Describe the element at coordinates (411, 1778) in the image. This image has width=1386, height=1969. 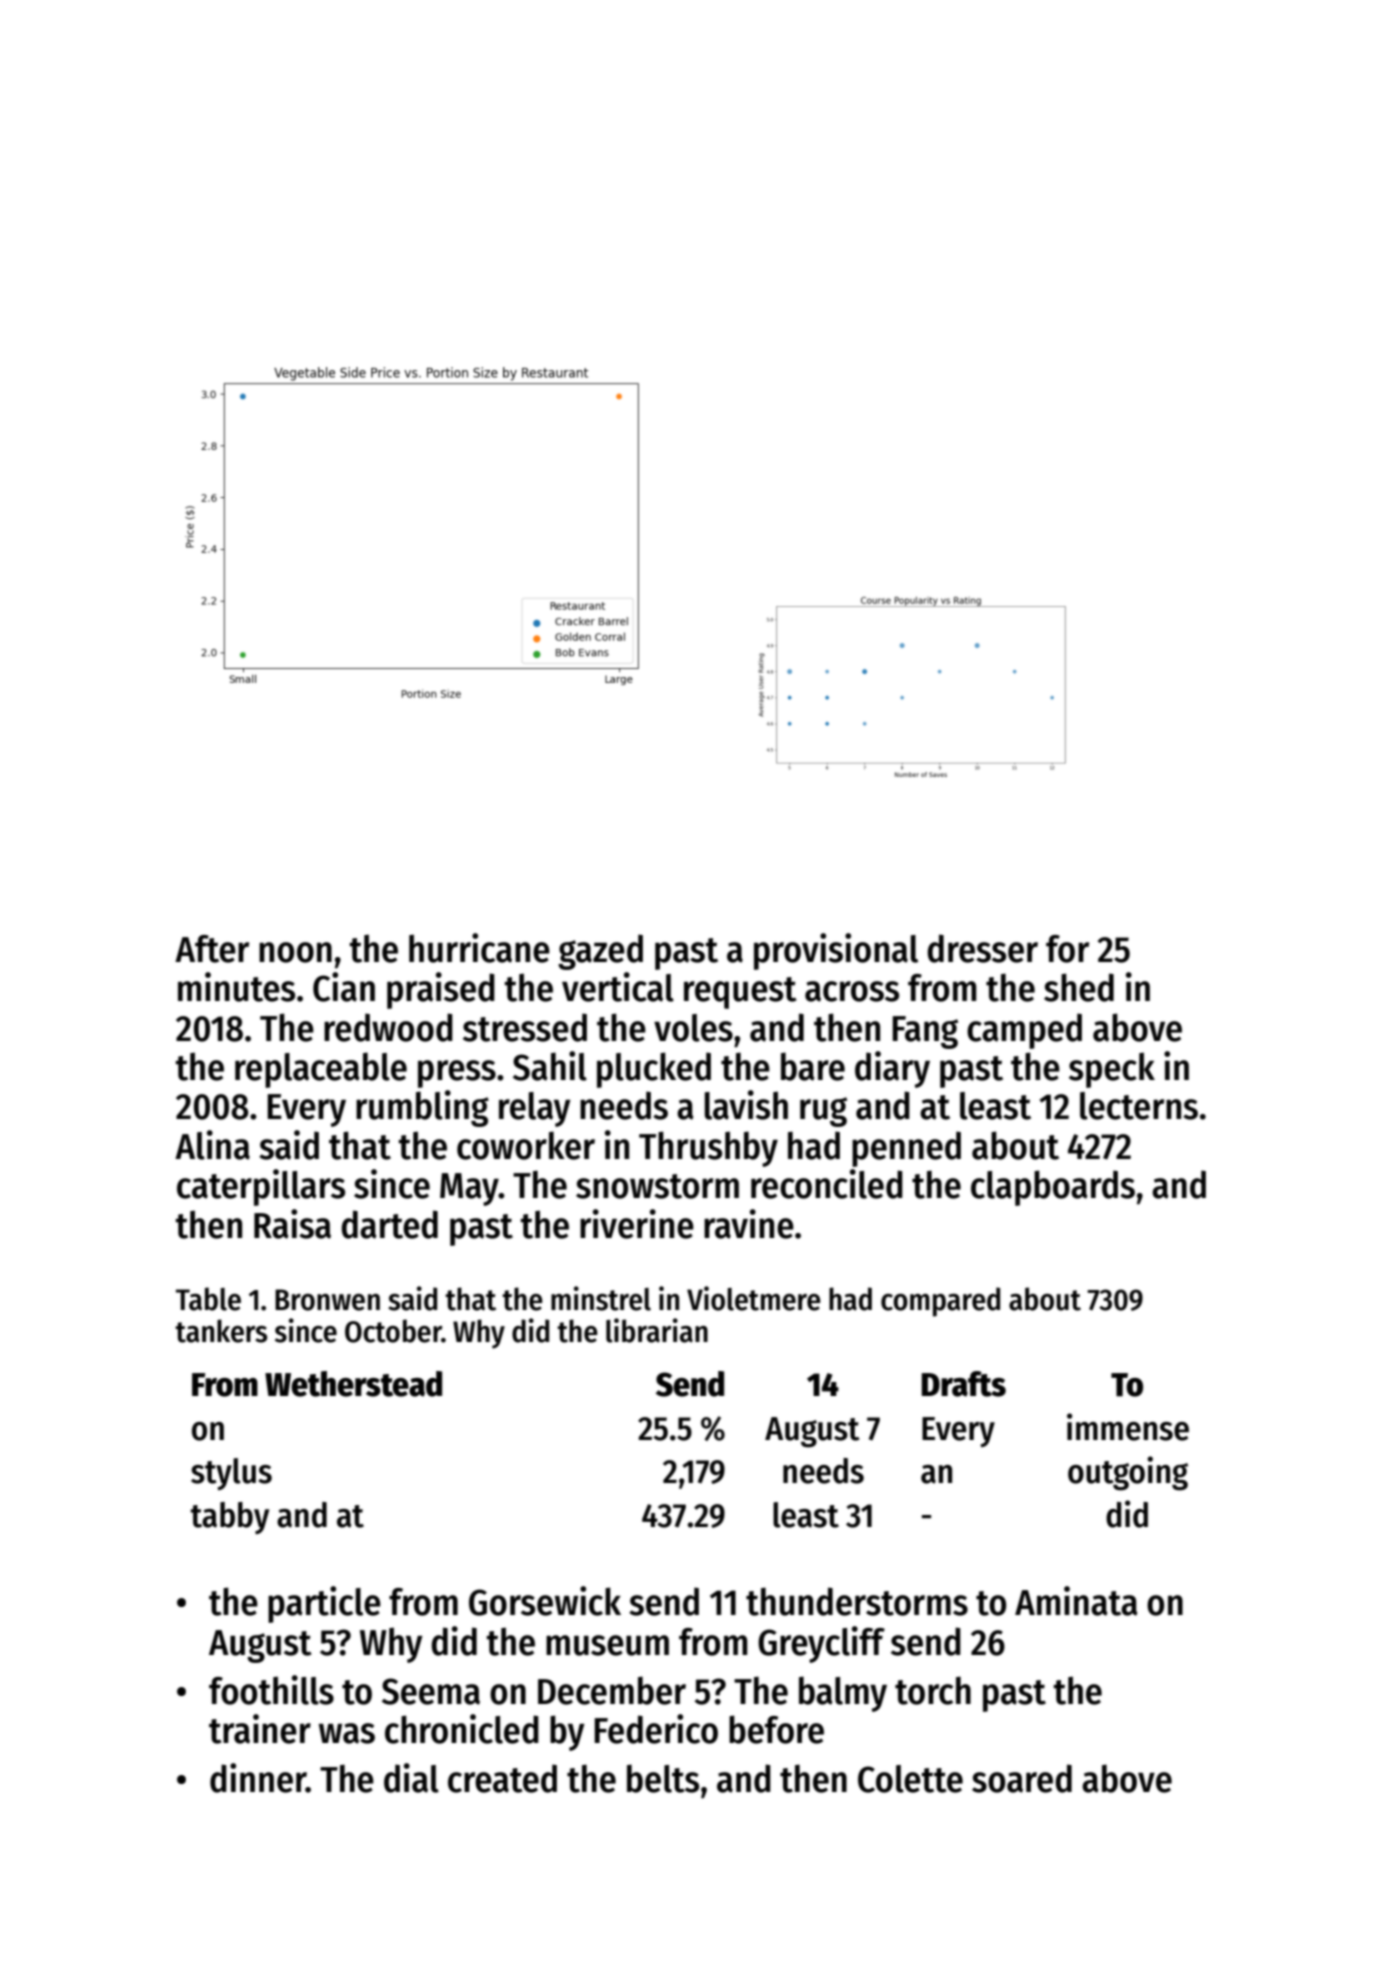
I see `dial` at that location.
